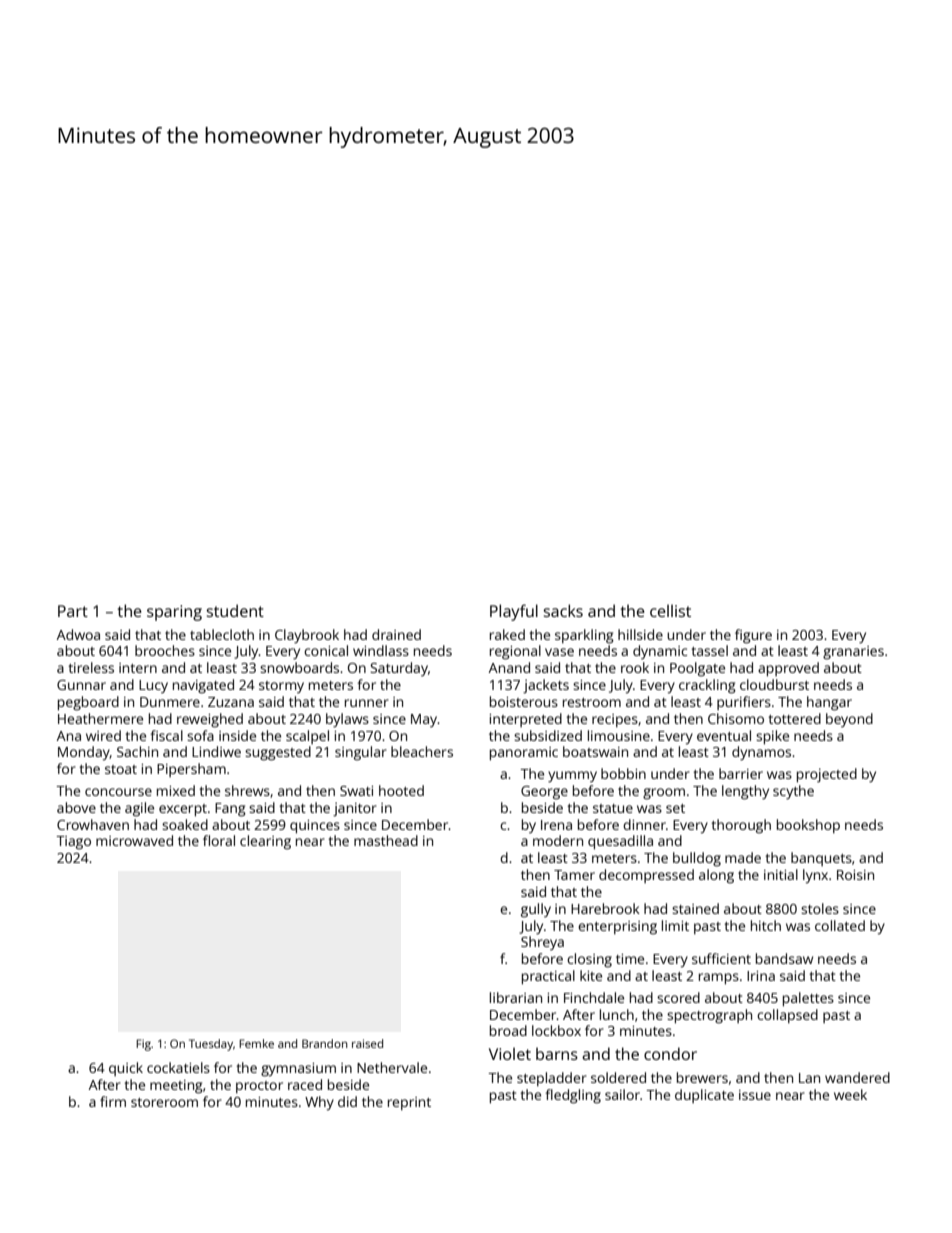  I want to click on clearing, so click(265, 842).
